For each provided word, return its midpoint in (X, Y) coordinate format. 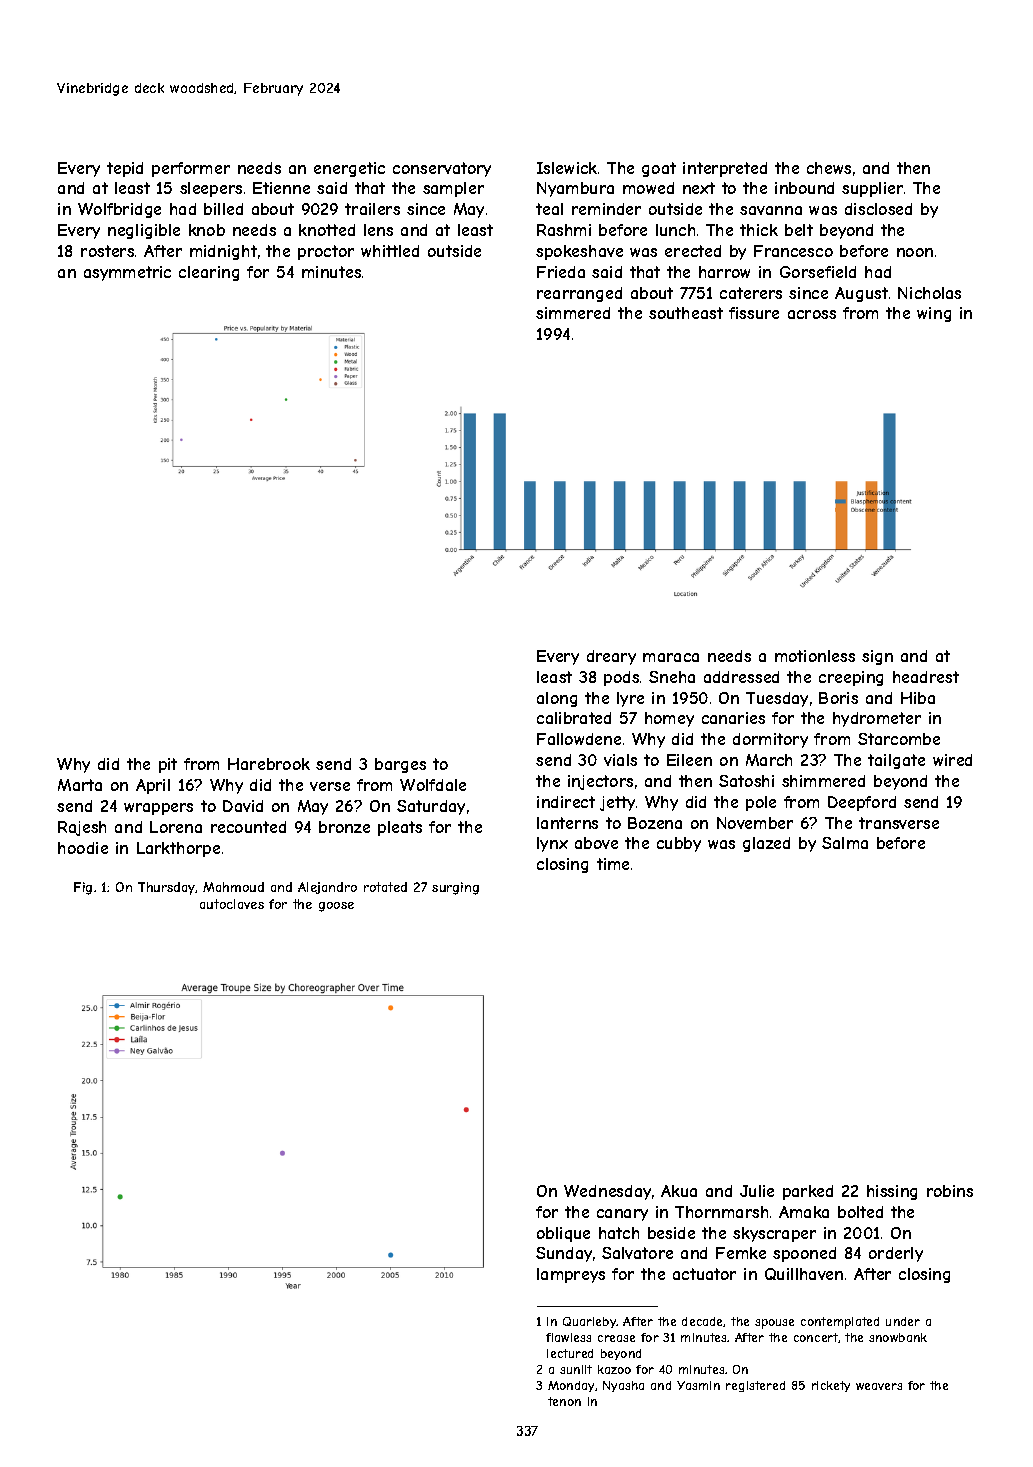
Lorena (176, 827)
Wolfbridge (119, 210)
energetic (349, 169)
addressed (741, 677)
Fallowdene (579, 739)
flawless (568, 1337)
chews (829, 168)
